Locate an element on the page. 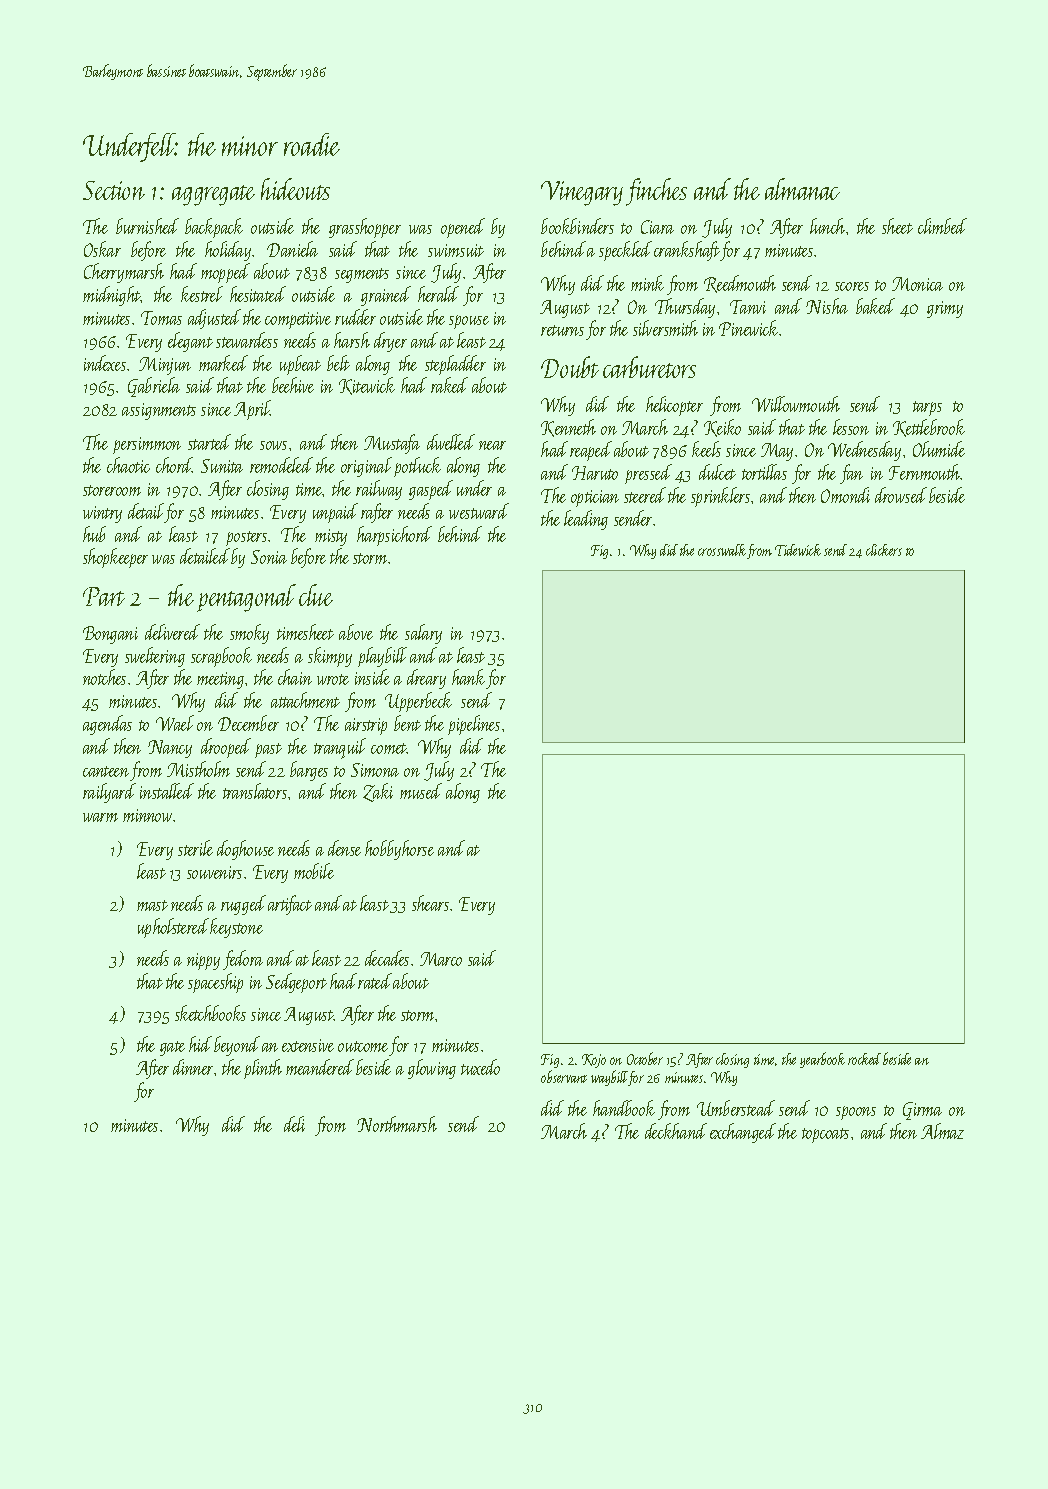 Image resolution: width=1048 pixels, height=1489 pixels. dinner is located at coordinates (193, 1067).
